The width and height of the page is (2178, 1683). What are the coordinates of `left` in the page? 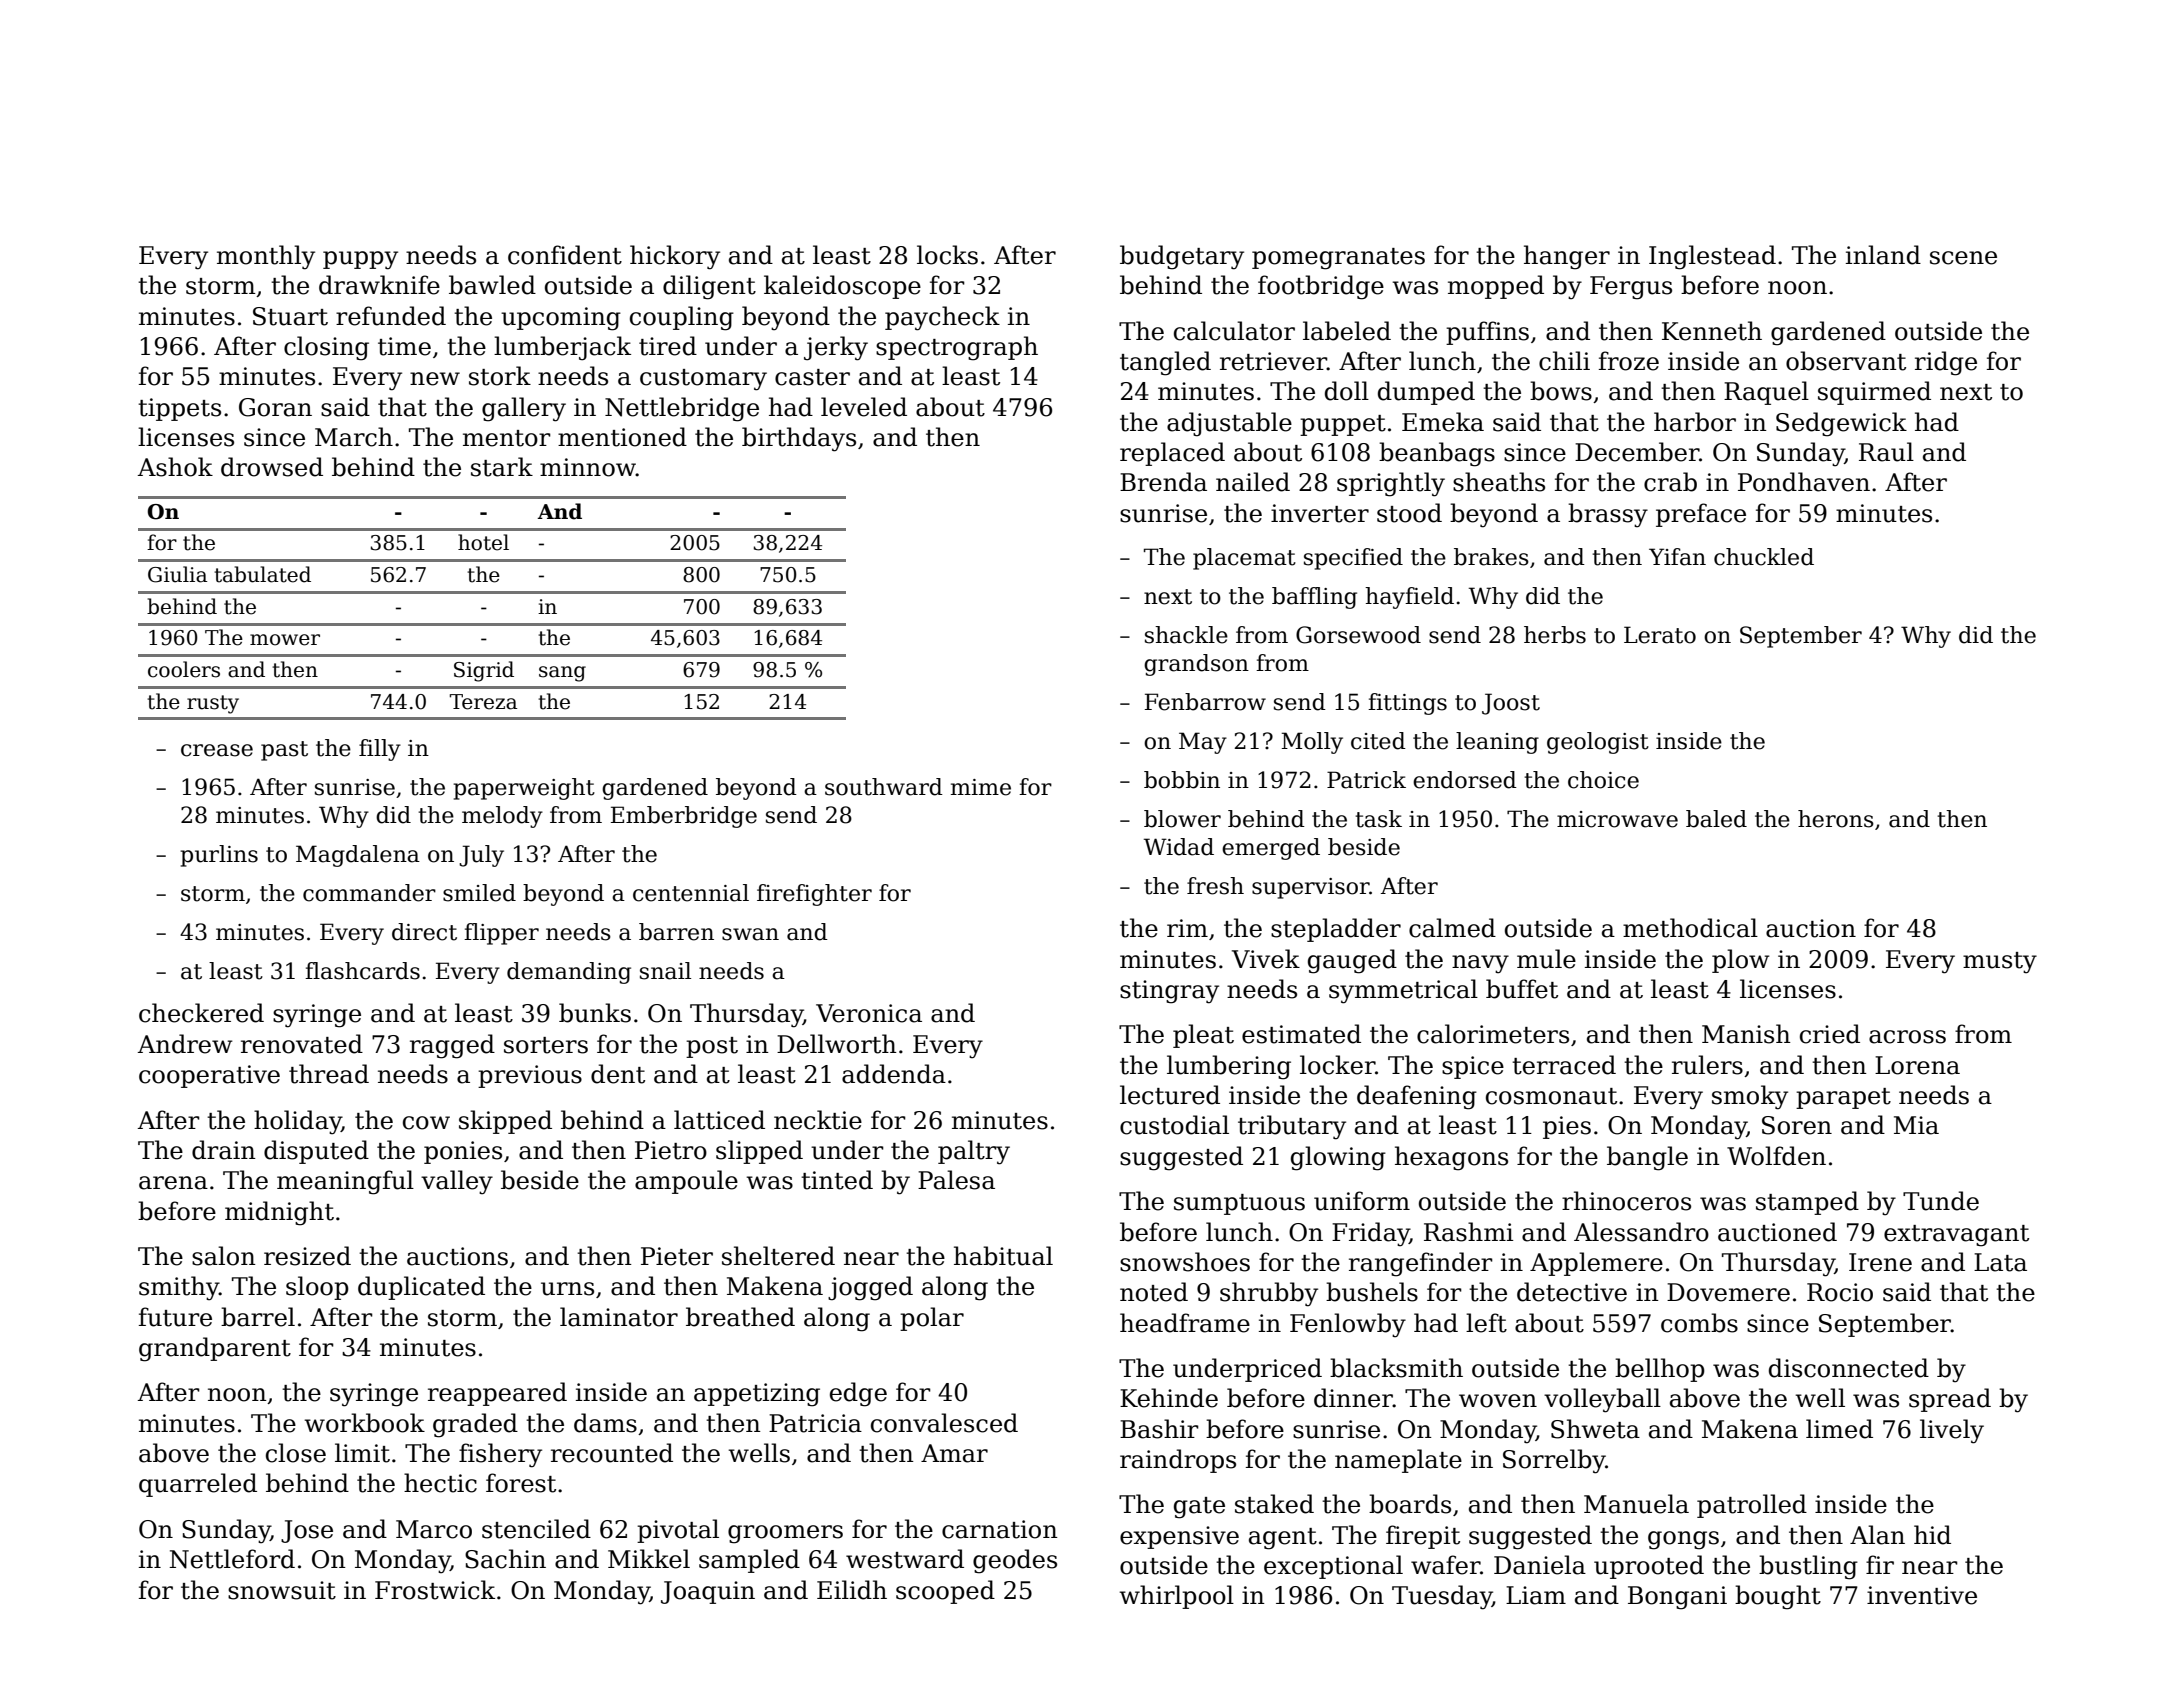 It's located at (1486, 1323).
